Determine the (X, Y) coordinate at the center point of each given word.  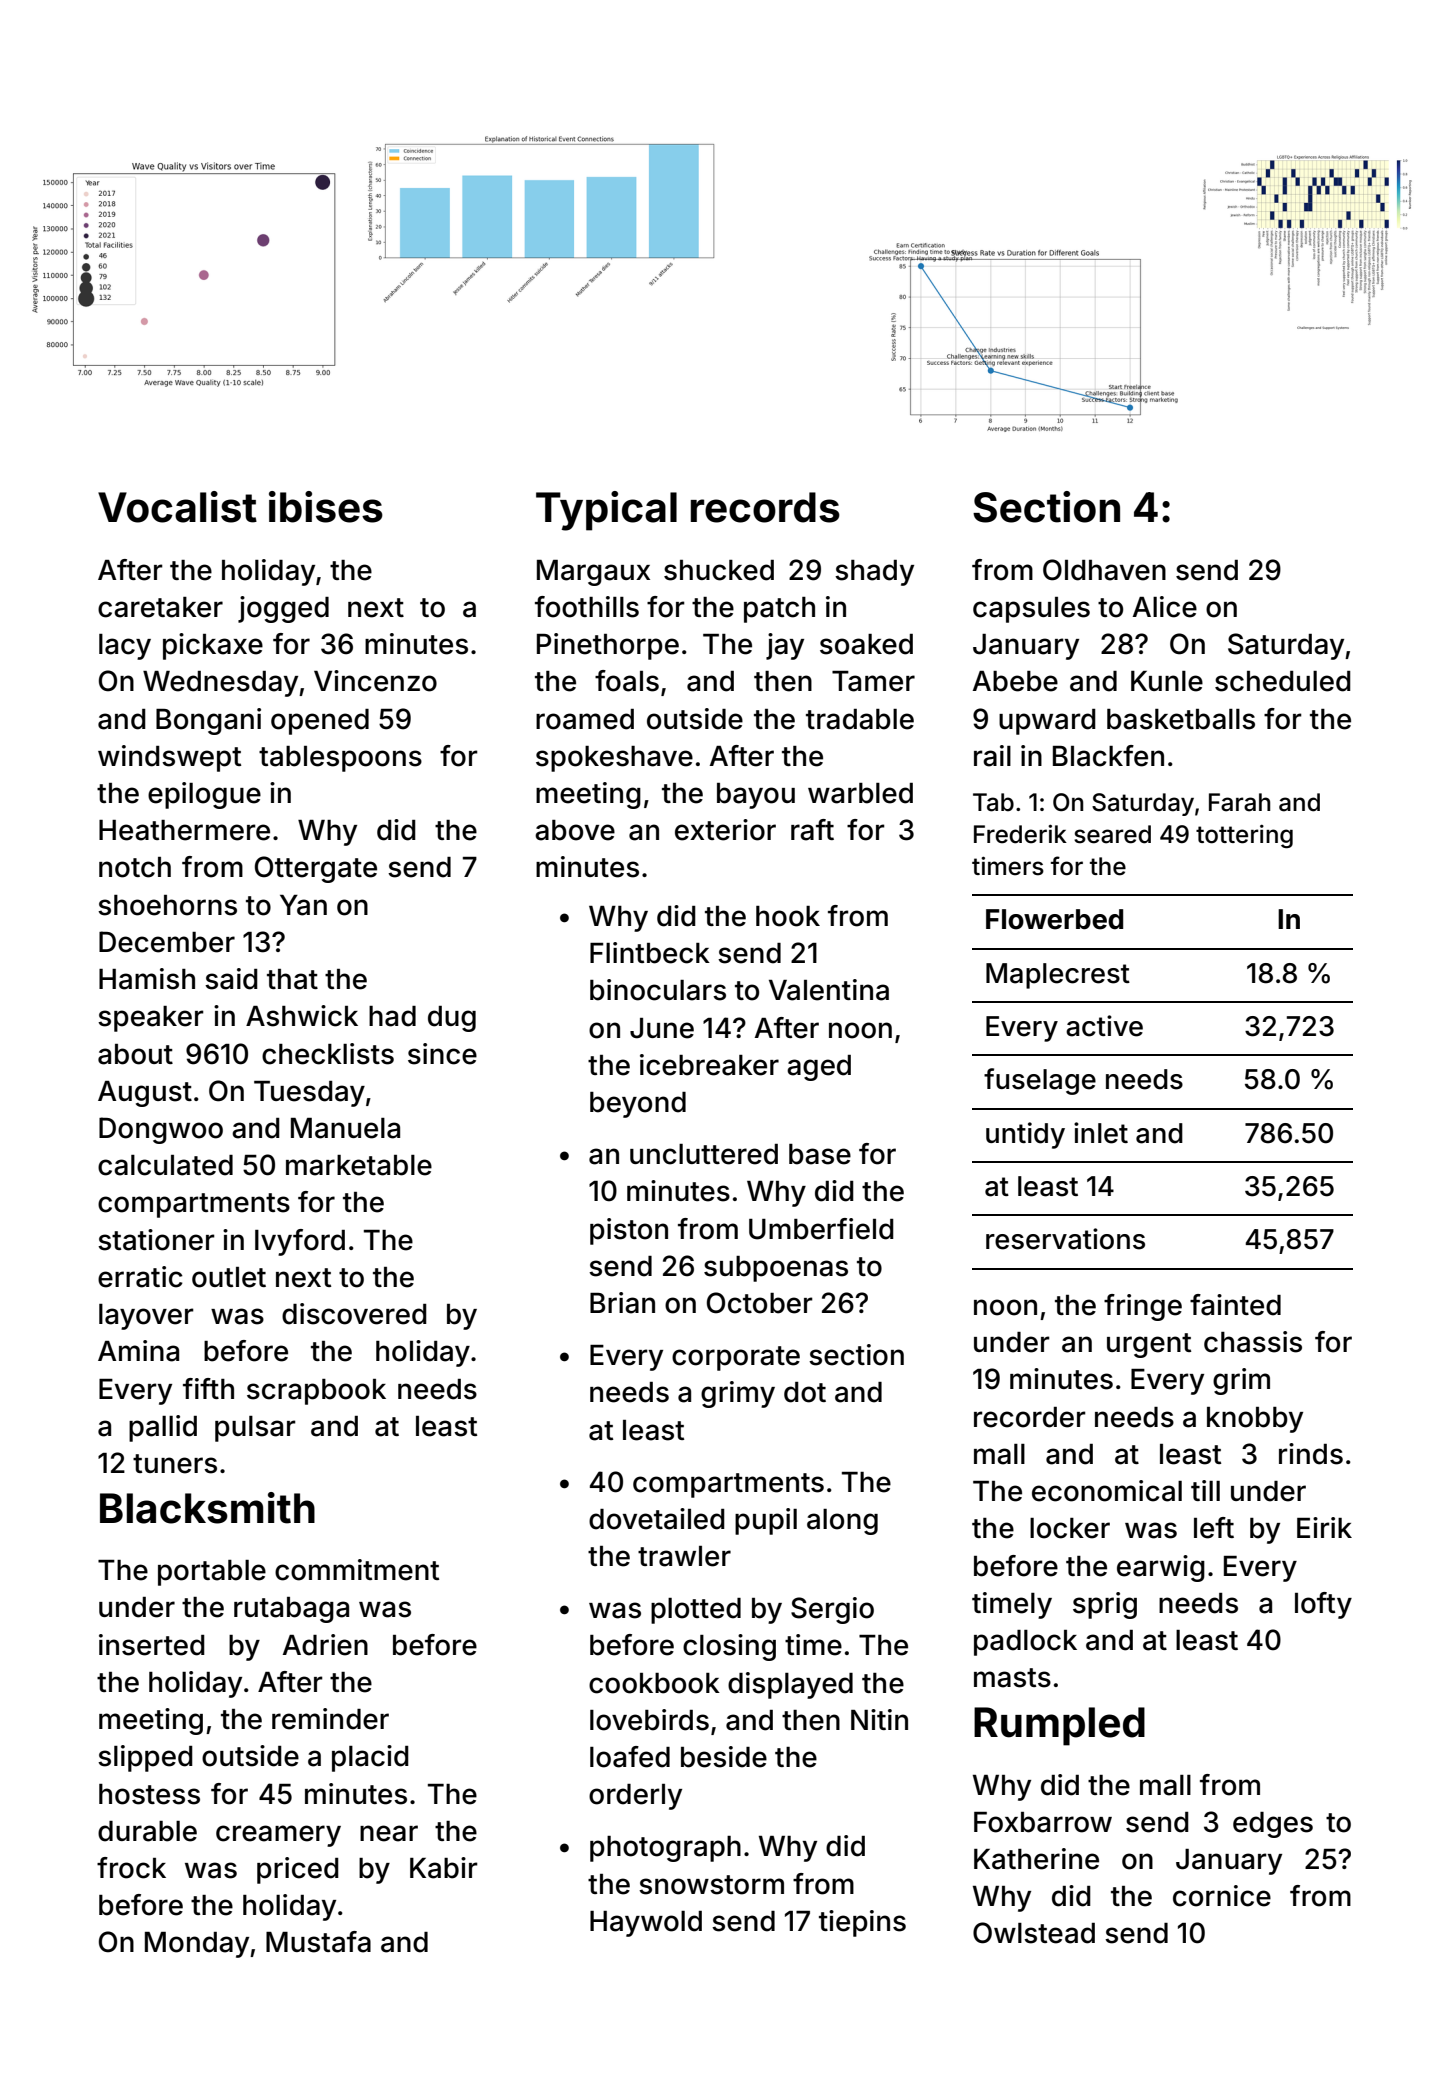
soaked (866, 644)
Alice (1165, 607)
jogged (283, 609)
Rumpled (1059, 1726)
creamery (278, 1836)
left (1214, 1528)
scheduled (1283, 681)
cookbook (654, 1683)
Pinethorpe (608, 646)
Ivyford (300, 1242)
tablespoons (340, 759)
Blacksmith (207, 1508)
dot (805, 1392)
